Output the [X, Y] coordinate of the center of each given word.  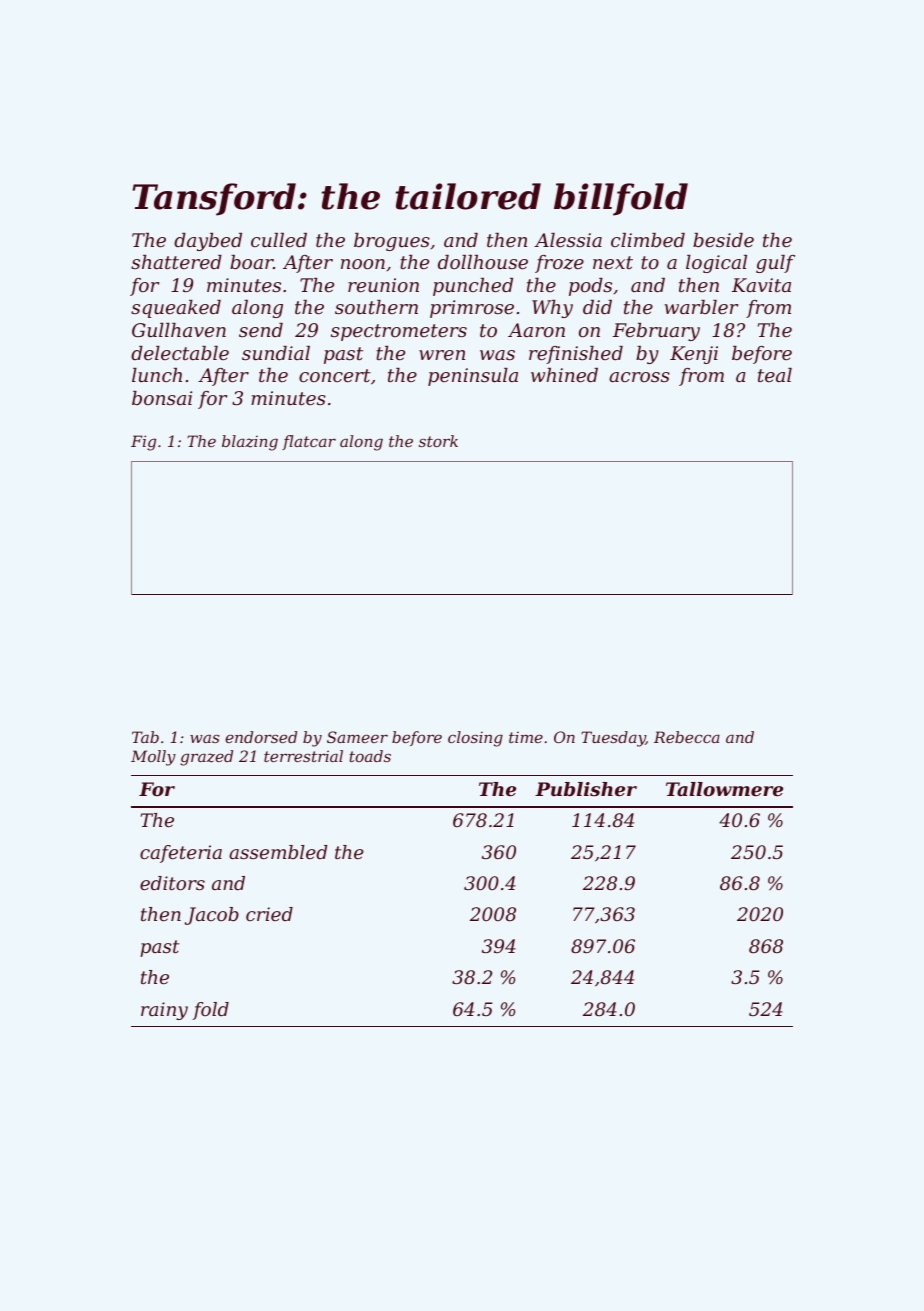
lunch [157, 375]
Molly [153, 758]
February [656, 332]
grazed [206, 758]
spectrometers [399, 332]
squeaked [176, 309]
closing [475, 739]
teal [775, 375]
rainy [164, 1011]
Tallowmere [724, 789]
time [526, 737]
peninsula [473, 377]
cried [269, 914]
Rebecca [687, 737]
